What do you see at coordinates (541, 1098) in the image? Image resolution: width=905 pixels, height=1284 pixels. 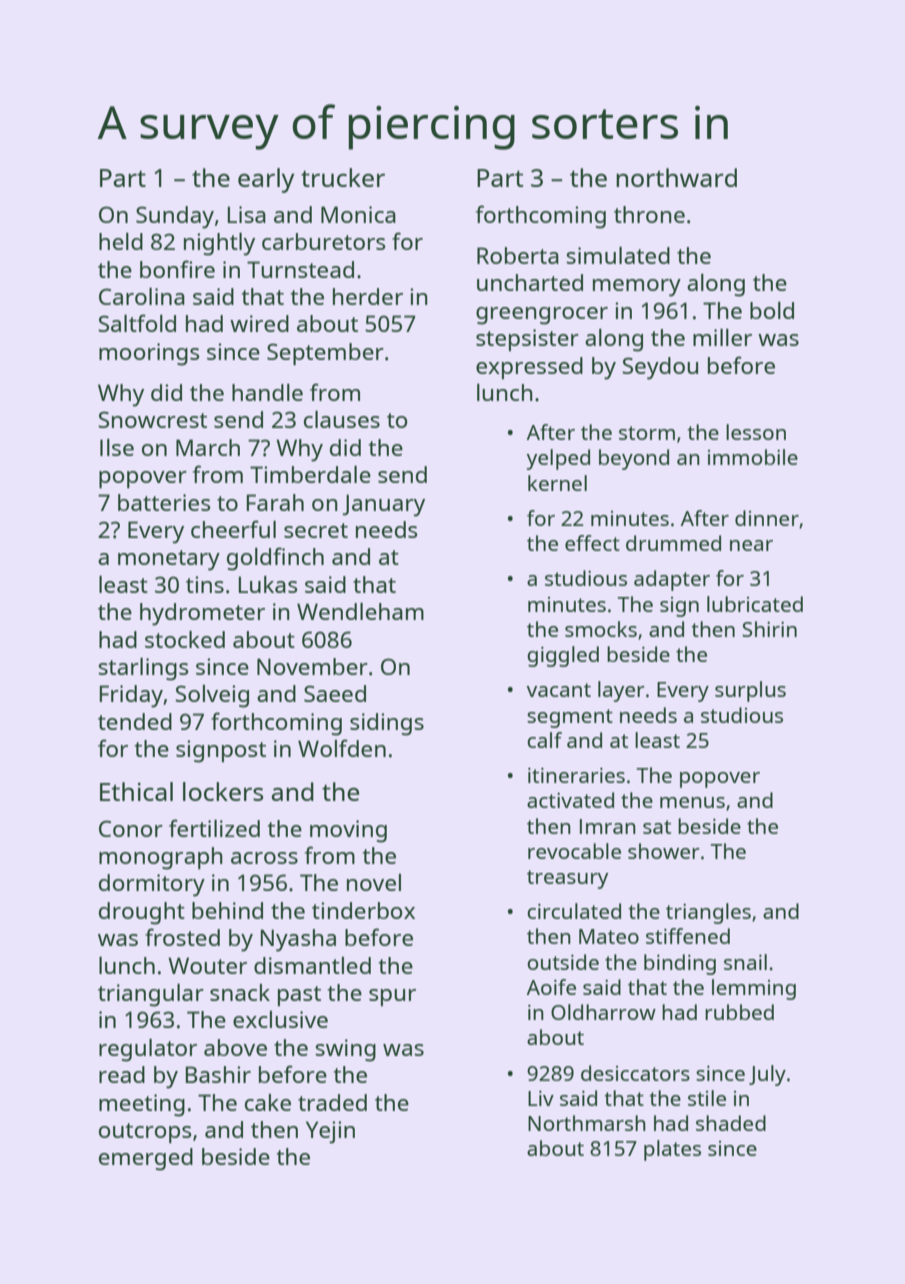 I see `Liv` at bounding box center [541, 1098].
